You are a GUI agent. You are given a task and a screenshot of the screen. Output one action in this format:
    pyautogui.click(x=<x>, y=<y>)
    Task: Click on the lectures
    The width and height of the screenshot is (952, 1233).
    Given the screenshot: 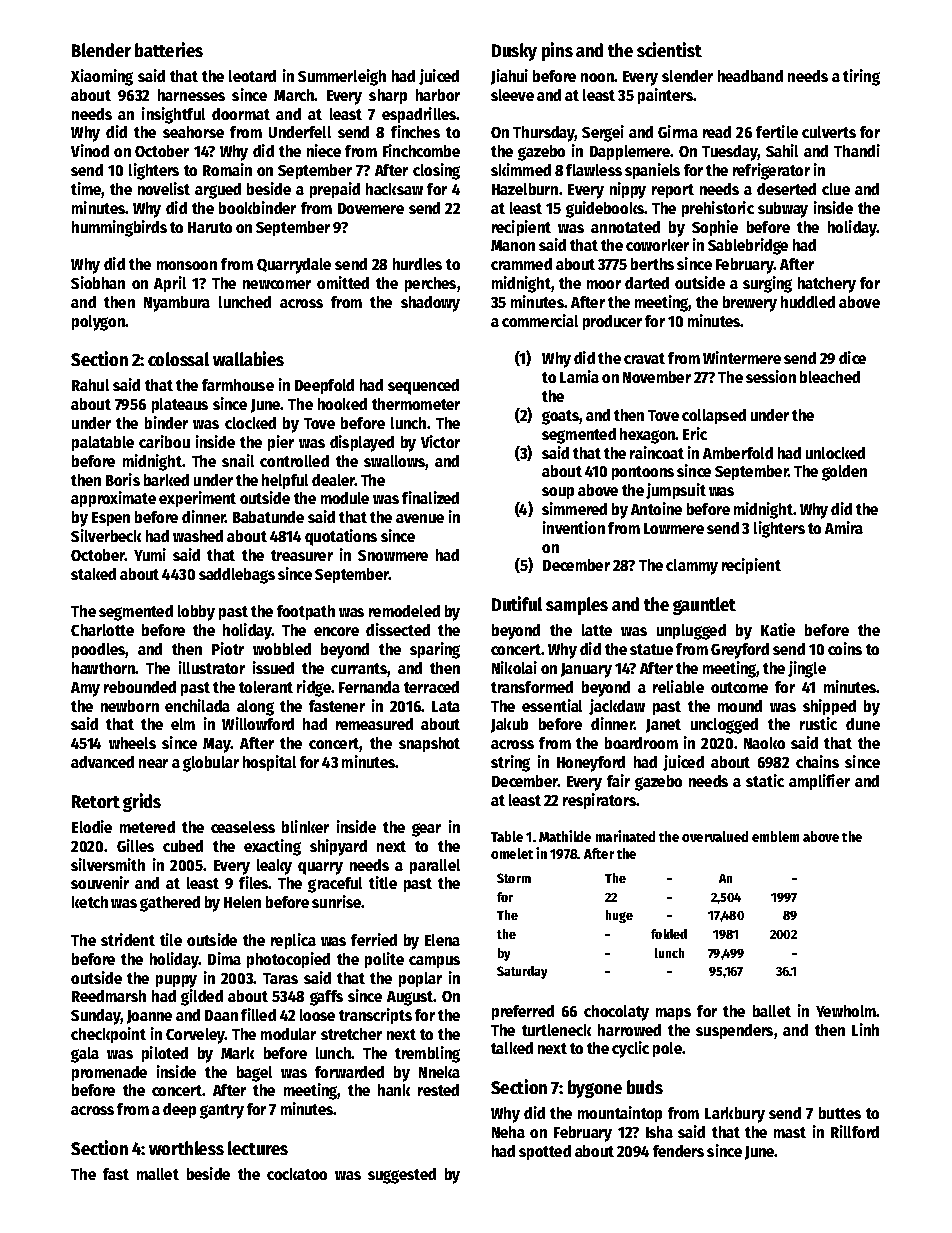 What is the action you would take?
    pyautogui.click(x=258, y=1148)
